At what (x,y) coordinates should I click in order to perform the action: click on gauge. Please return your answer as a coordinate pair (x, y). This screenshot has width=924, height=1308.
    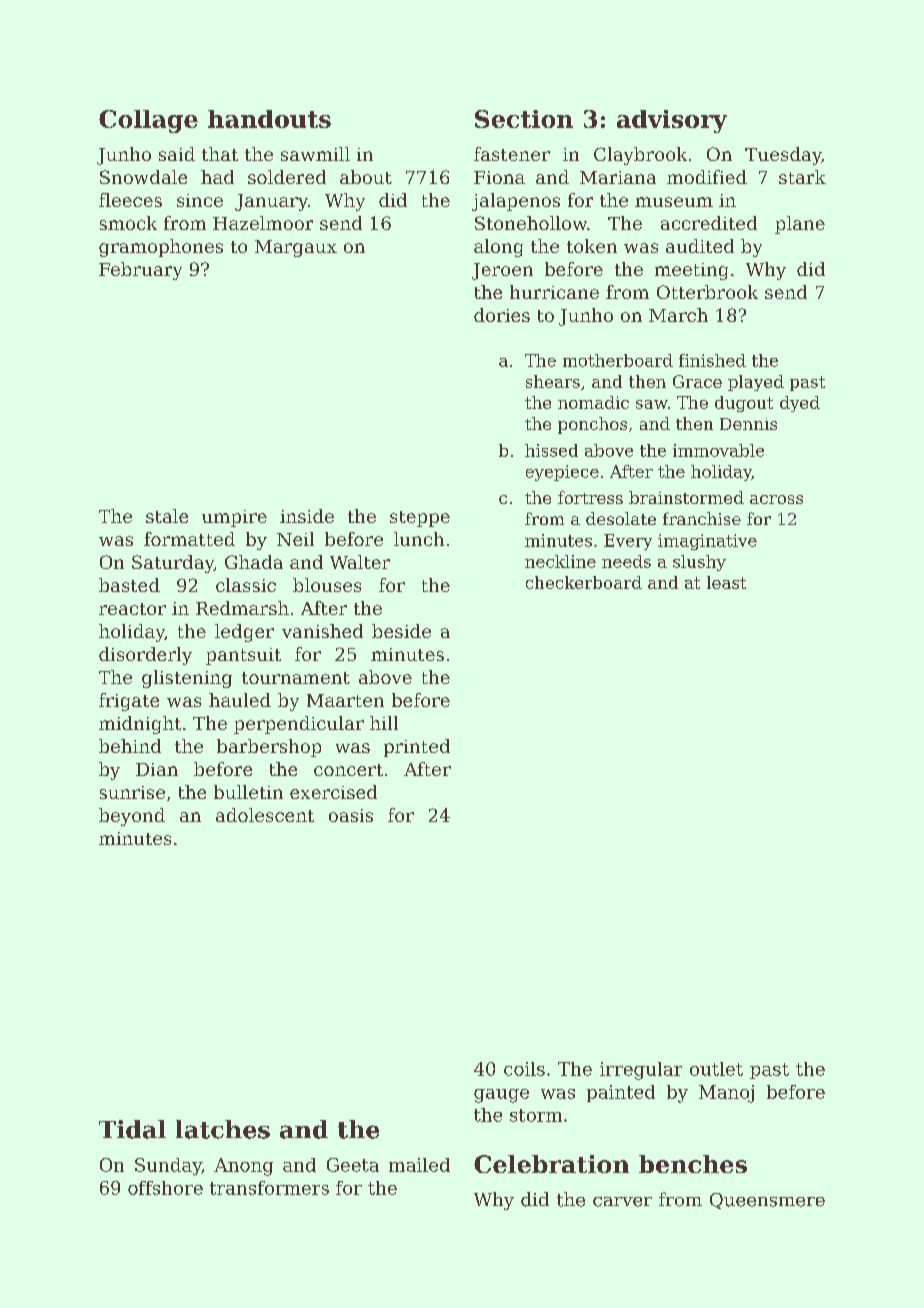
    Looking at the image, I should click on (501, 1096).
